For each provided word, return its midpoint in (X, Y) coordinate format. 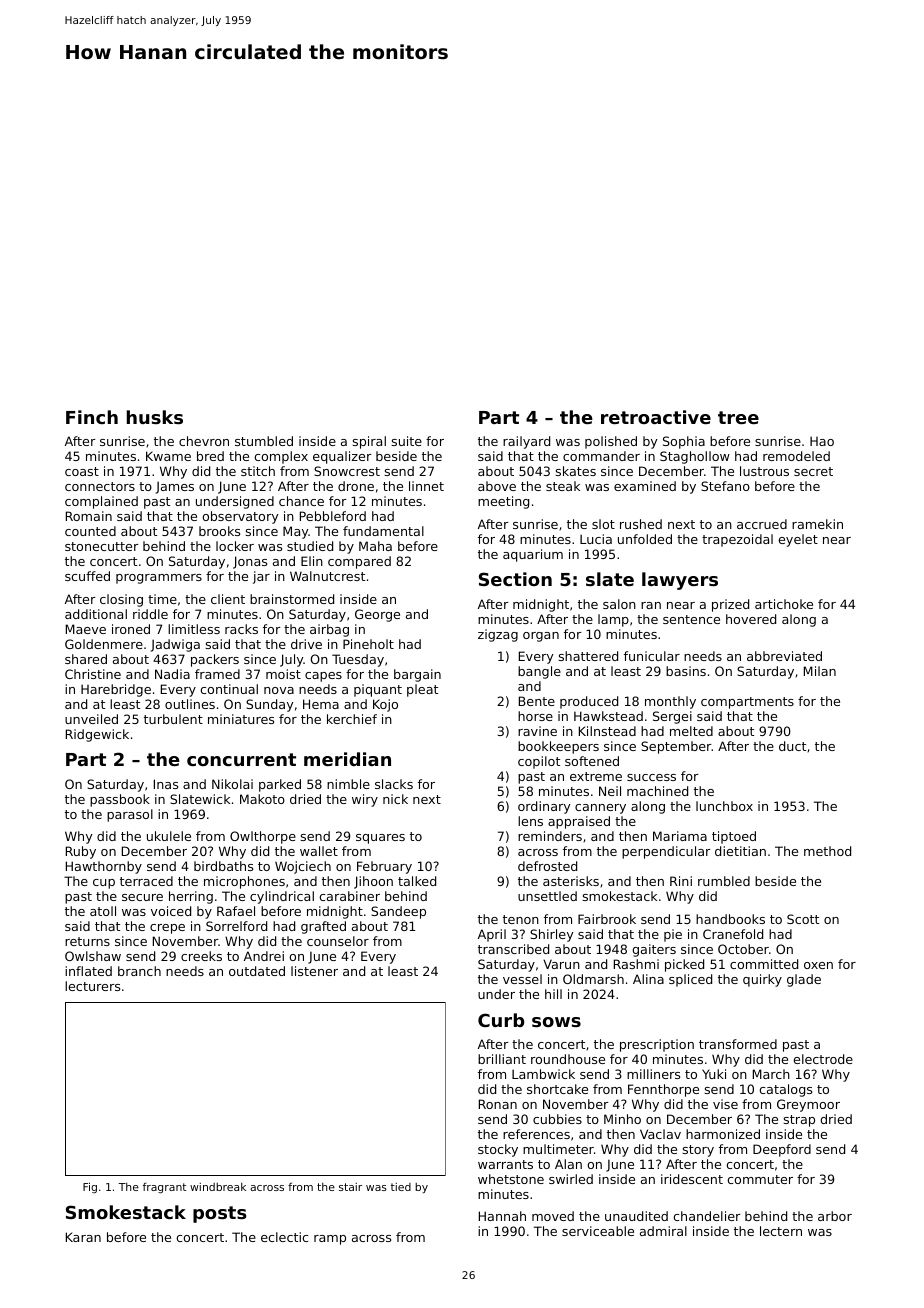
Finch (92, 417)
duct (792, 746)
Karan (83, 1237)
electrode (823, 1059)
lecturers (92, 986)
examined (645, 486)
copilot (539, 762)
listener (314, 971)
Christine (93, 674)
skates (576, 471)
